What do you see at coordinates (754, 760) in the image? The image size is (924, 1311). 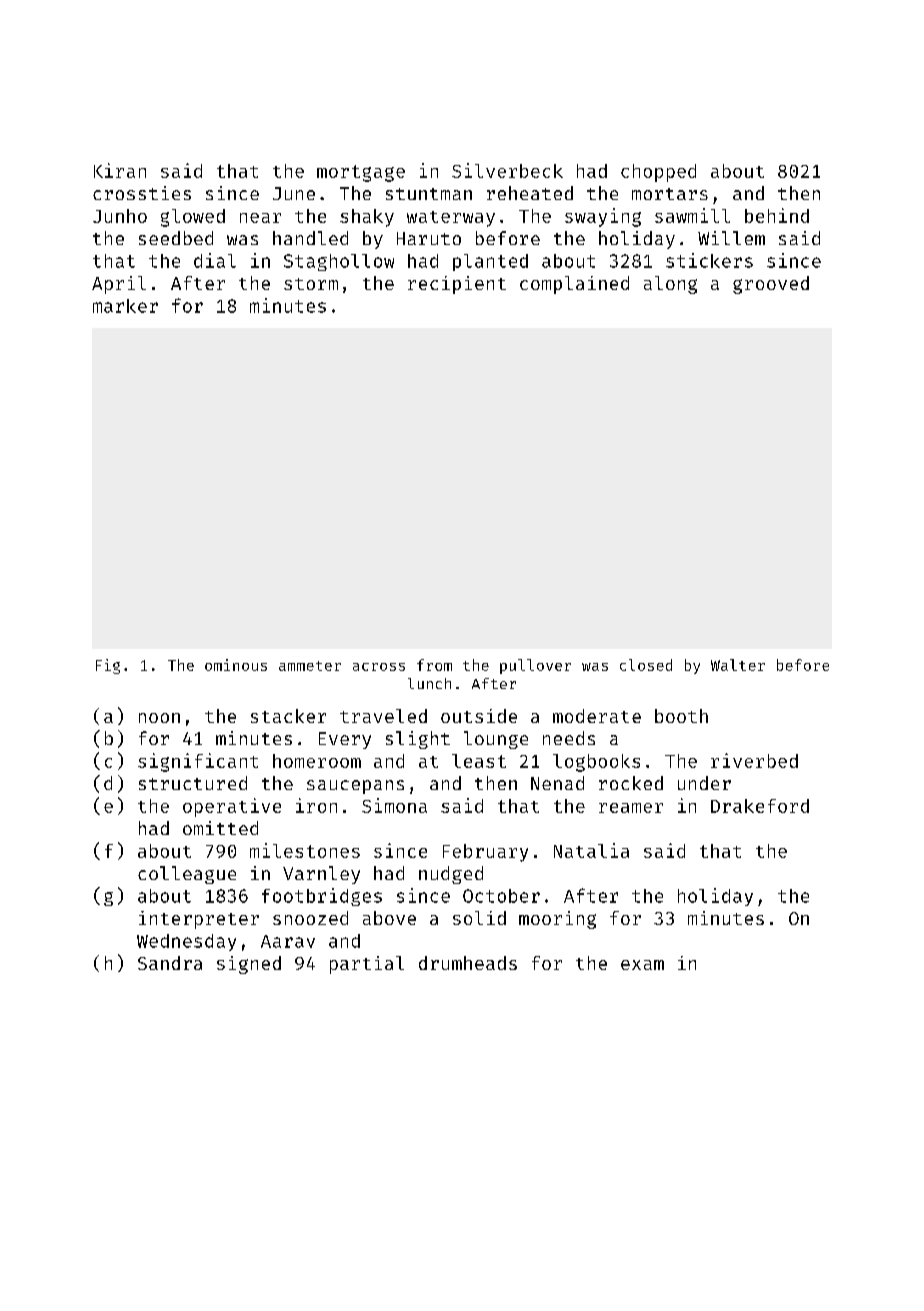 I see `riverbed` at bounding box center [754, 760].
